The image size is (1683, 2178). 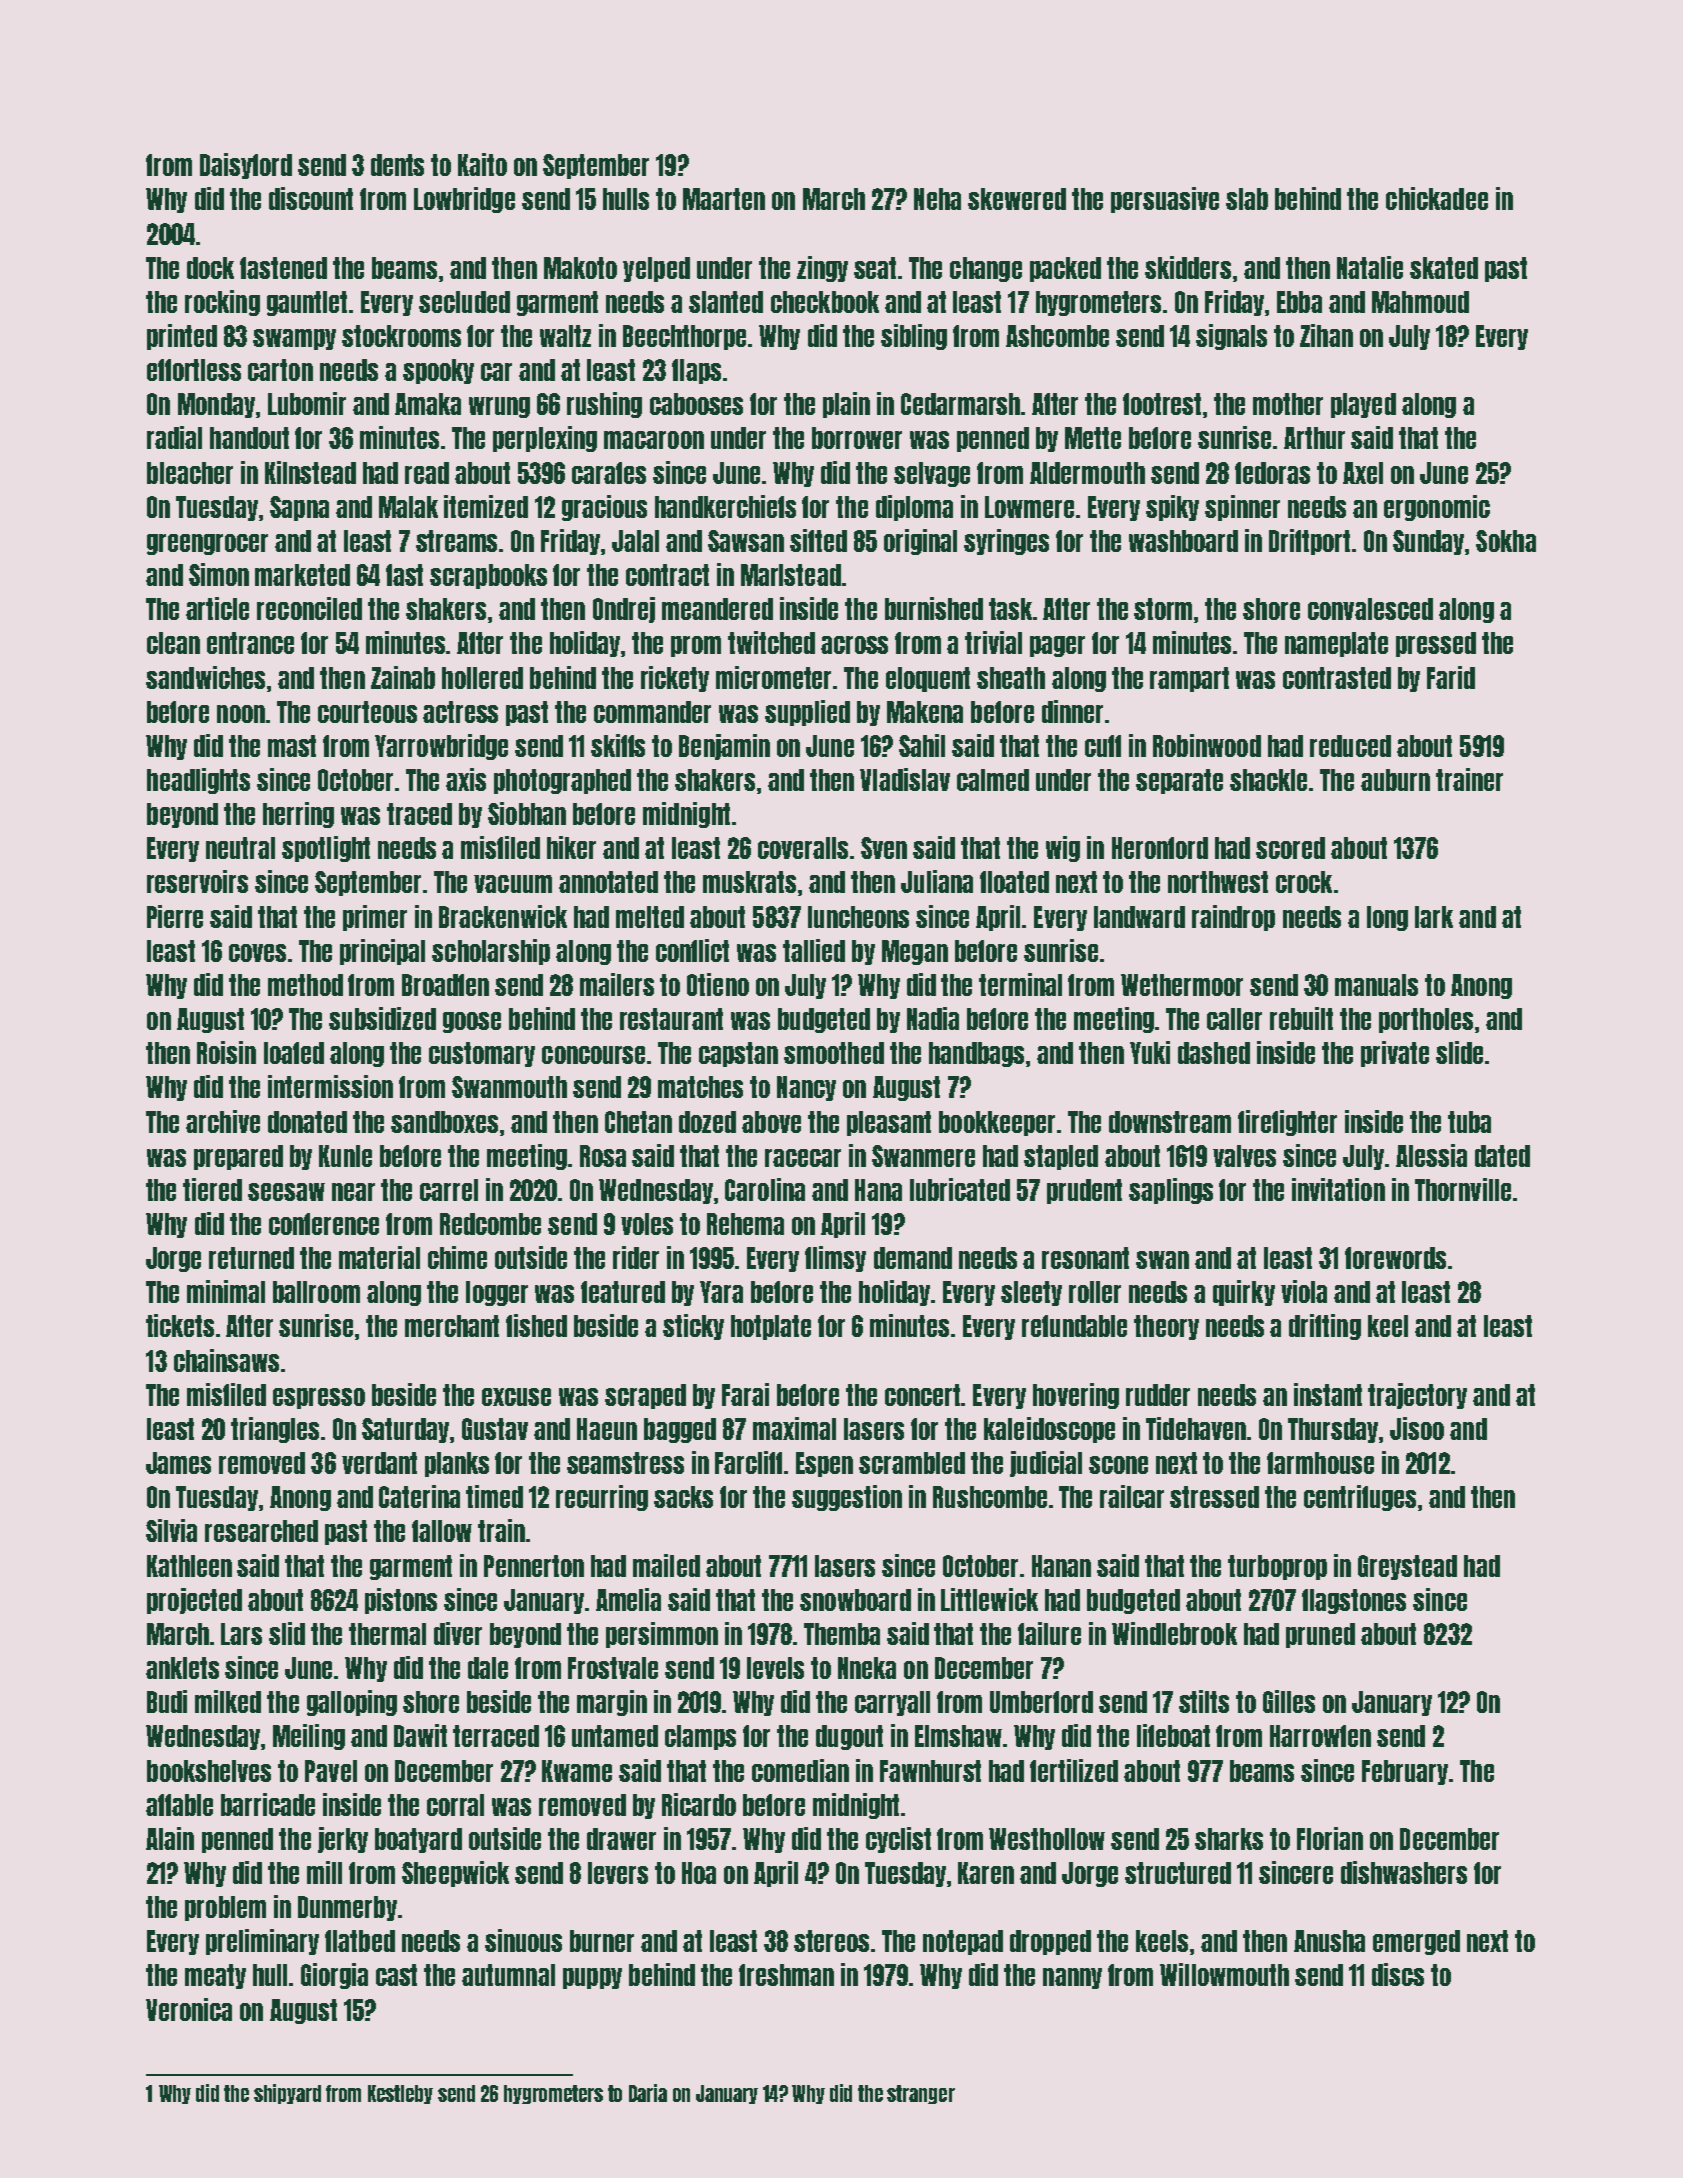 What do you see at coordinates (696, 371) in the document?
I see `flaps` at bounding box center [696, 371].
